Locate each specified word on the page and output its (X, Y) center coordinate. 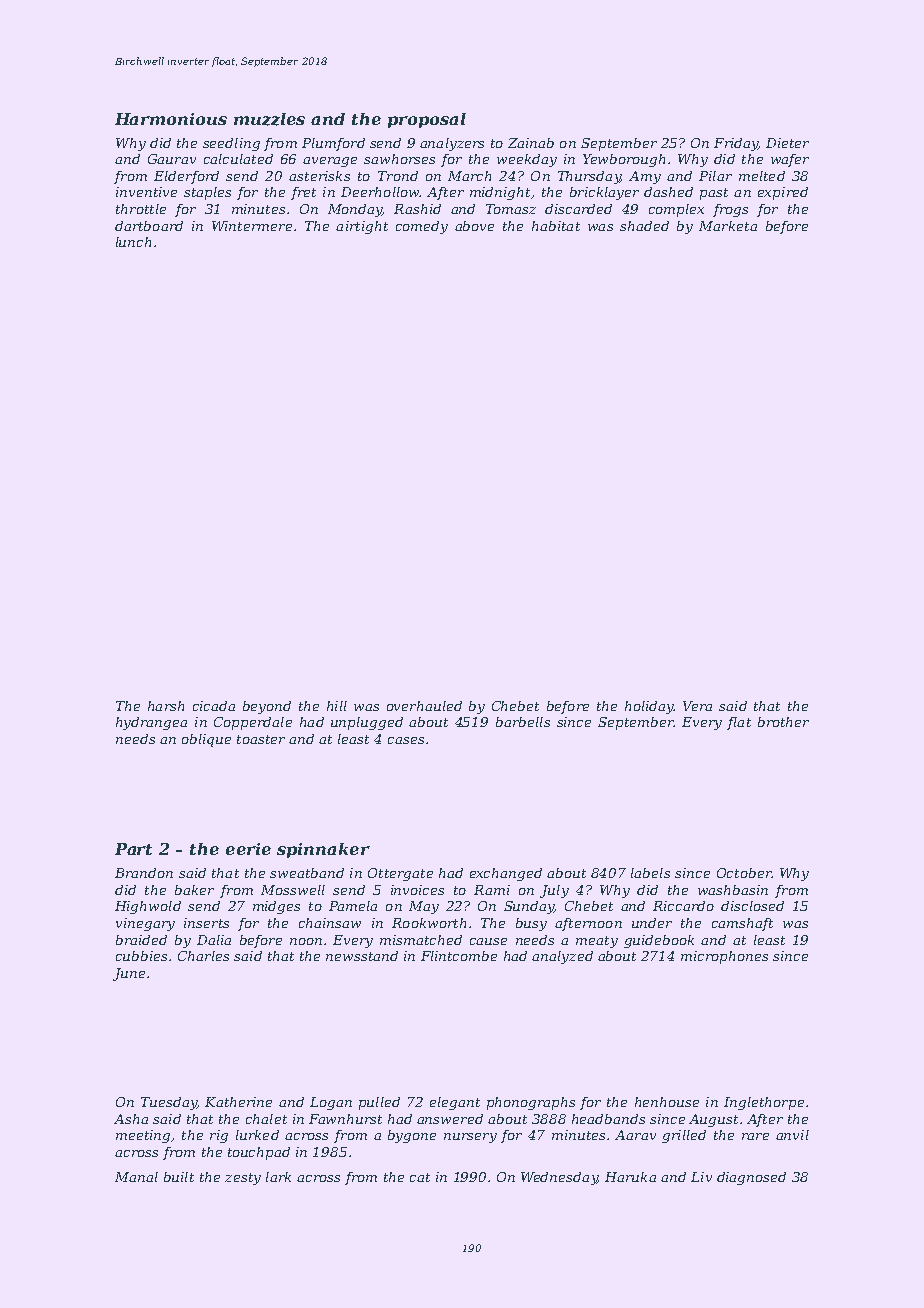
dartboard (149, 226)
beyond (267, 707)
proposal (427, 120)
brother (783, 722)
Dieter (787, 143)
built (179, 1177)
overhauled (424, 706)
